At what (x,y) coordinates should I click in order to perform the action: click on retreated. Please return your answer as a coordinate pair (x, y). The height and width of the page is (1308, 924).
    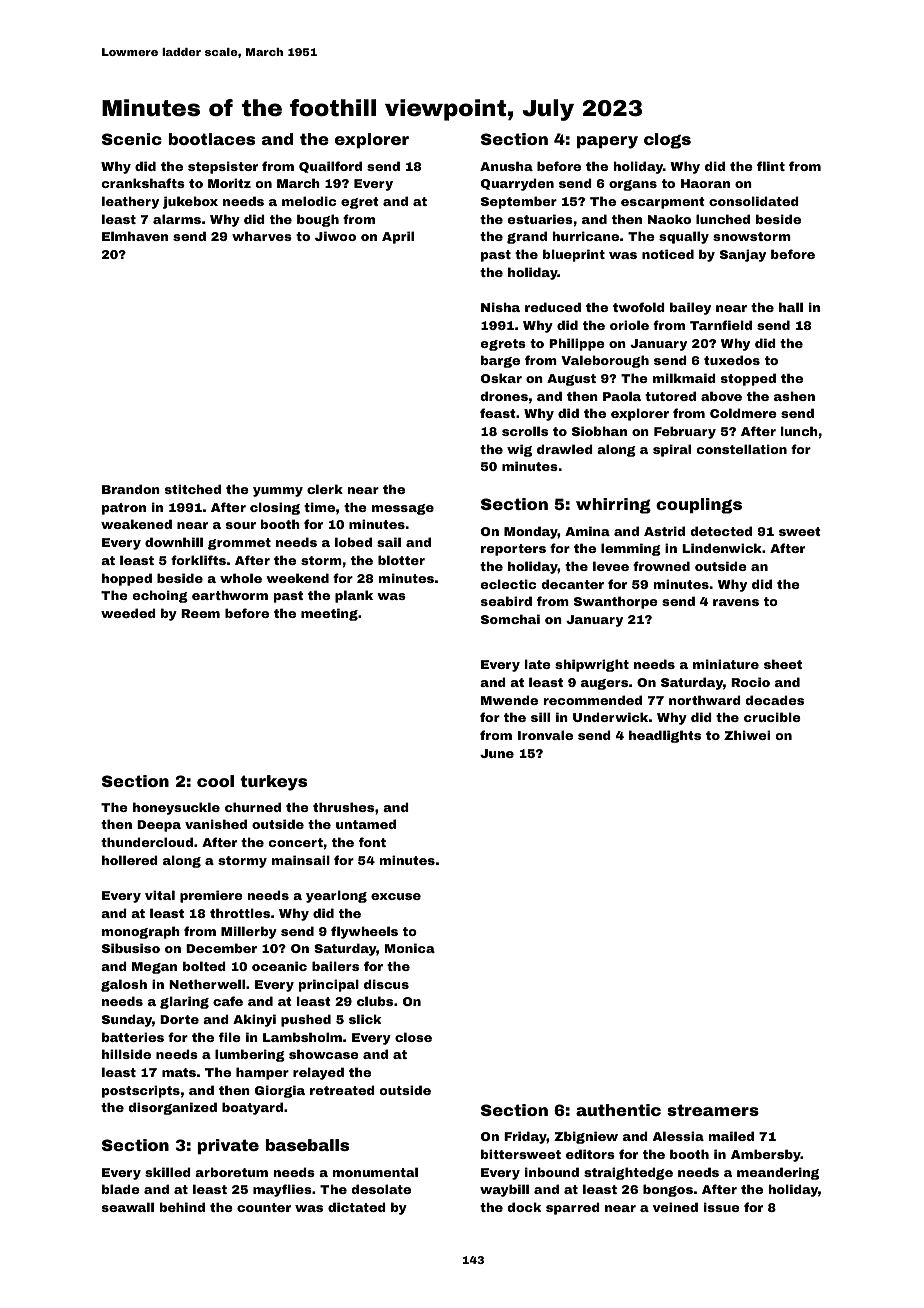
    Looking at the image, I should click on (342, 1090).
